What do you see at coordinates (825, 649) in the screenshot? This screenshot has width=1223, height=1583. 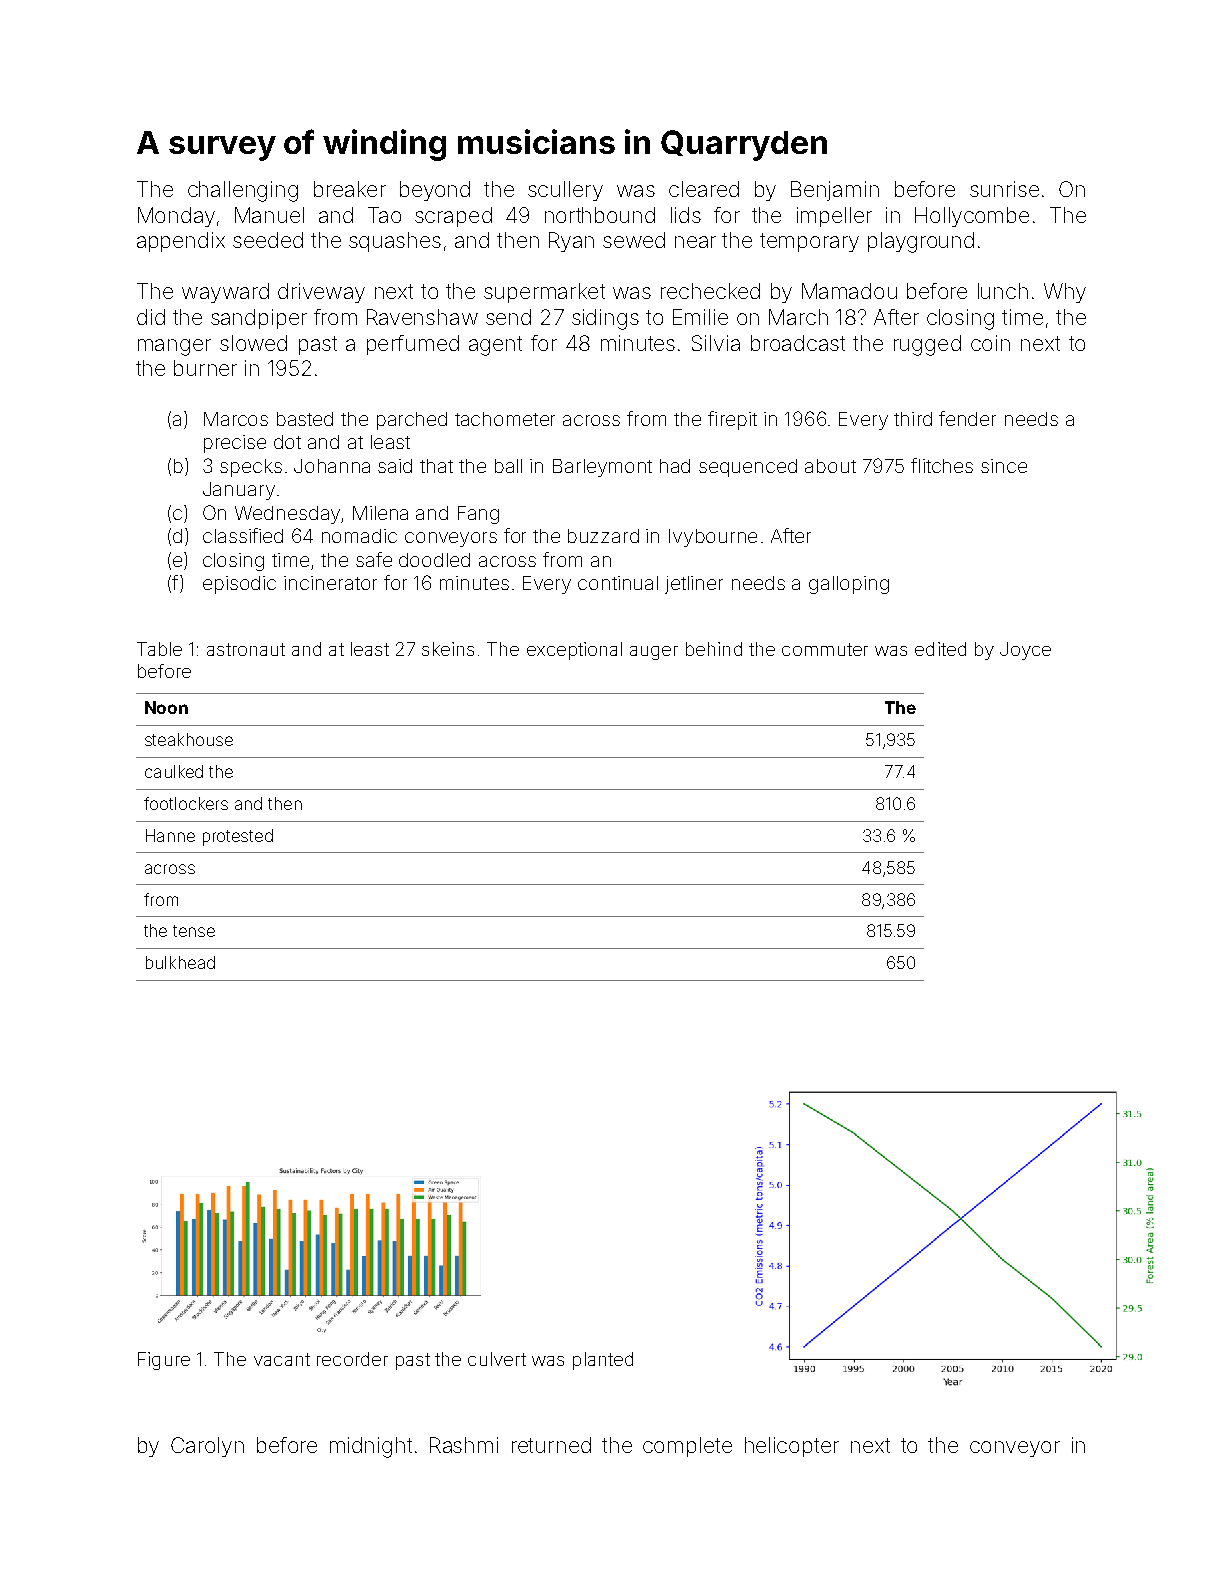 I see `commuter` at bounding box center [825, 649].
